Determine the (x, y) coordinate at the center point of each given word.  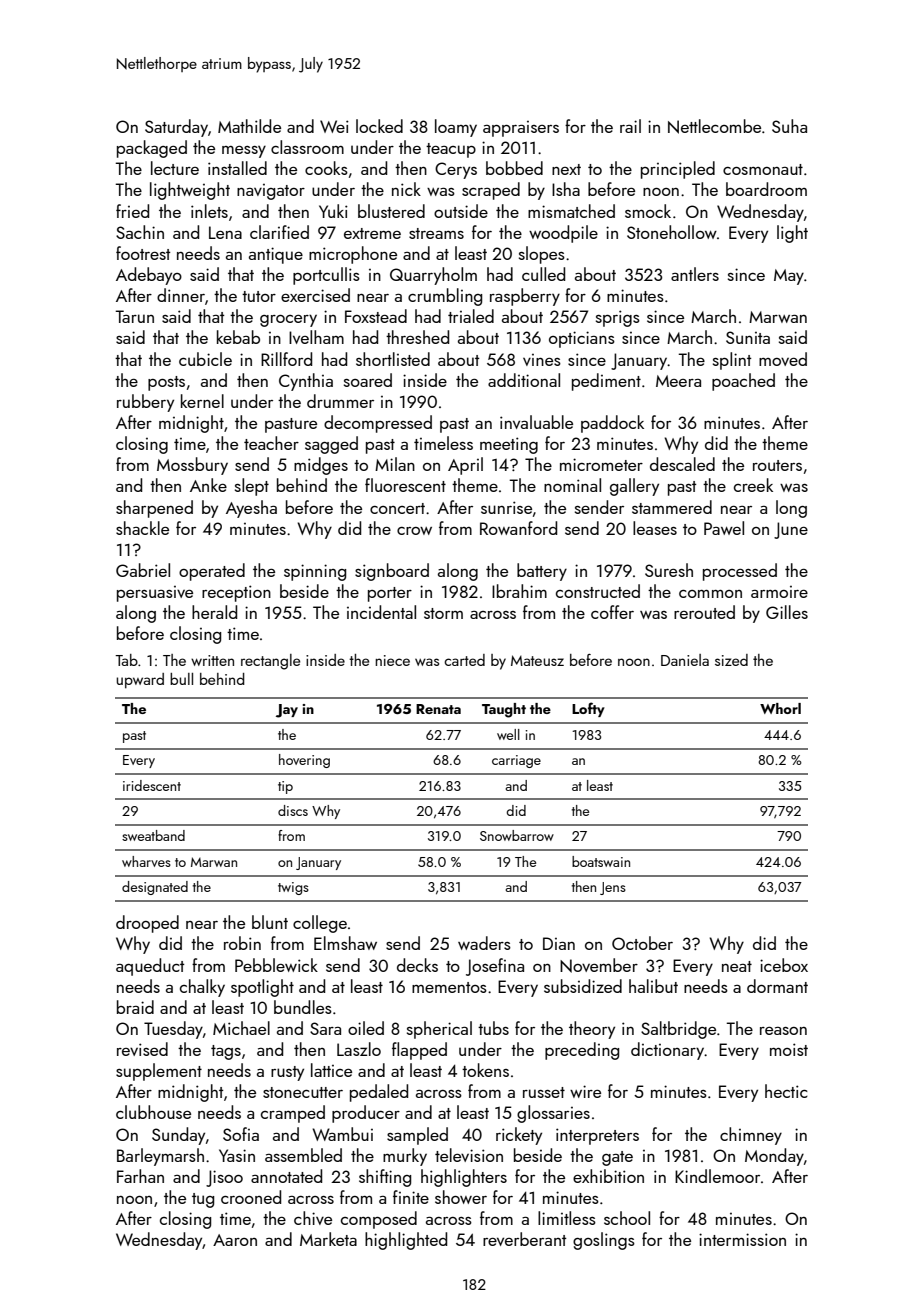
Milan (395, 464)
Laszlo (359, 1049)
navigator (271, 192)
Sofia (241, 1134)
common (710, 594)
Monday (774, 1157)
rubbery (145, 403)
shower (461, 1197)
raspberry (525, 297)
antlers (695, 274)
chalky (202, 988)
